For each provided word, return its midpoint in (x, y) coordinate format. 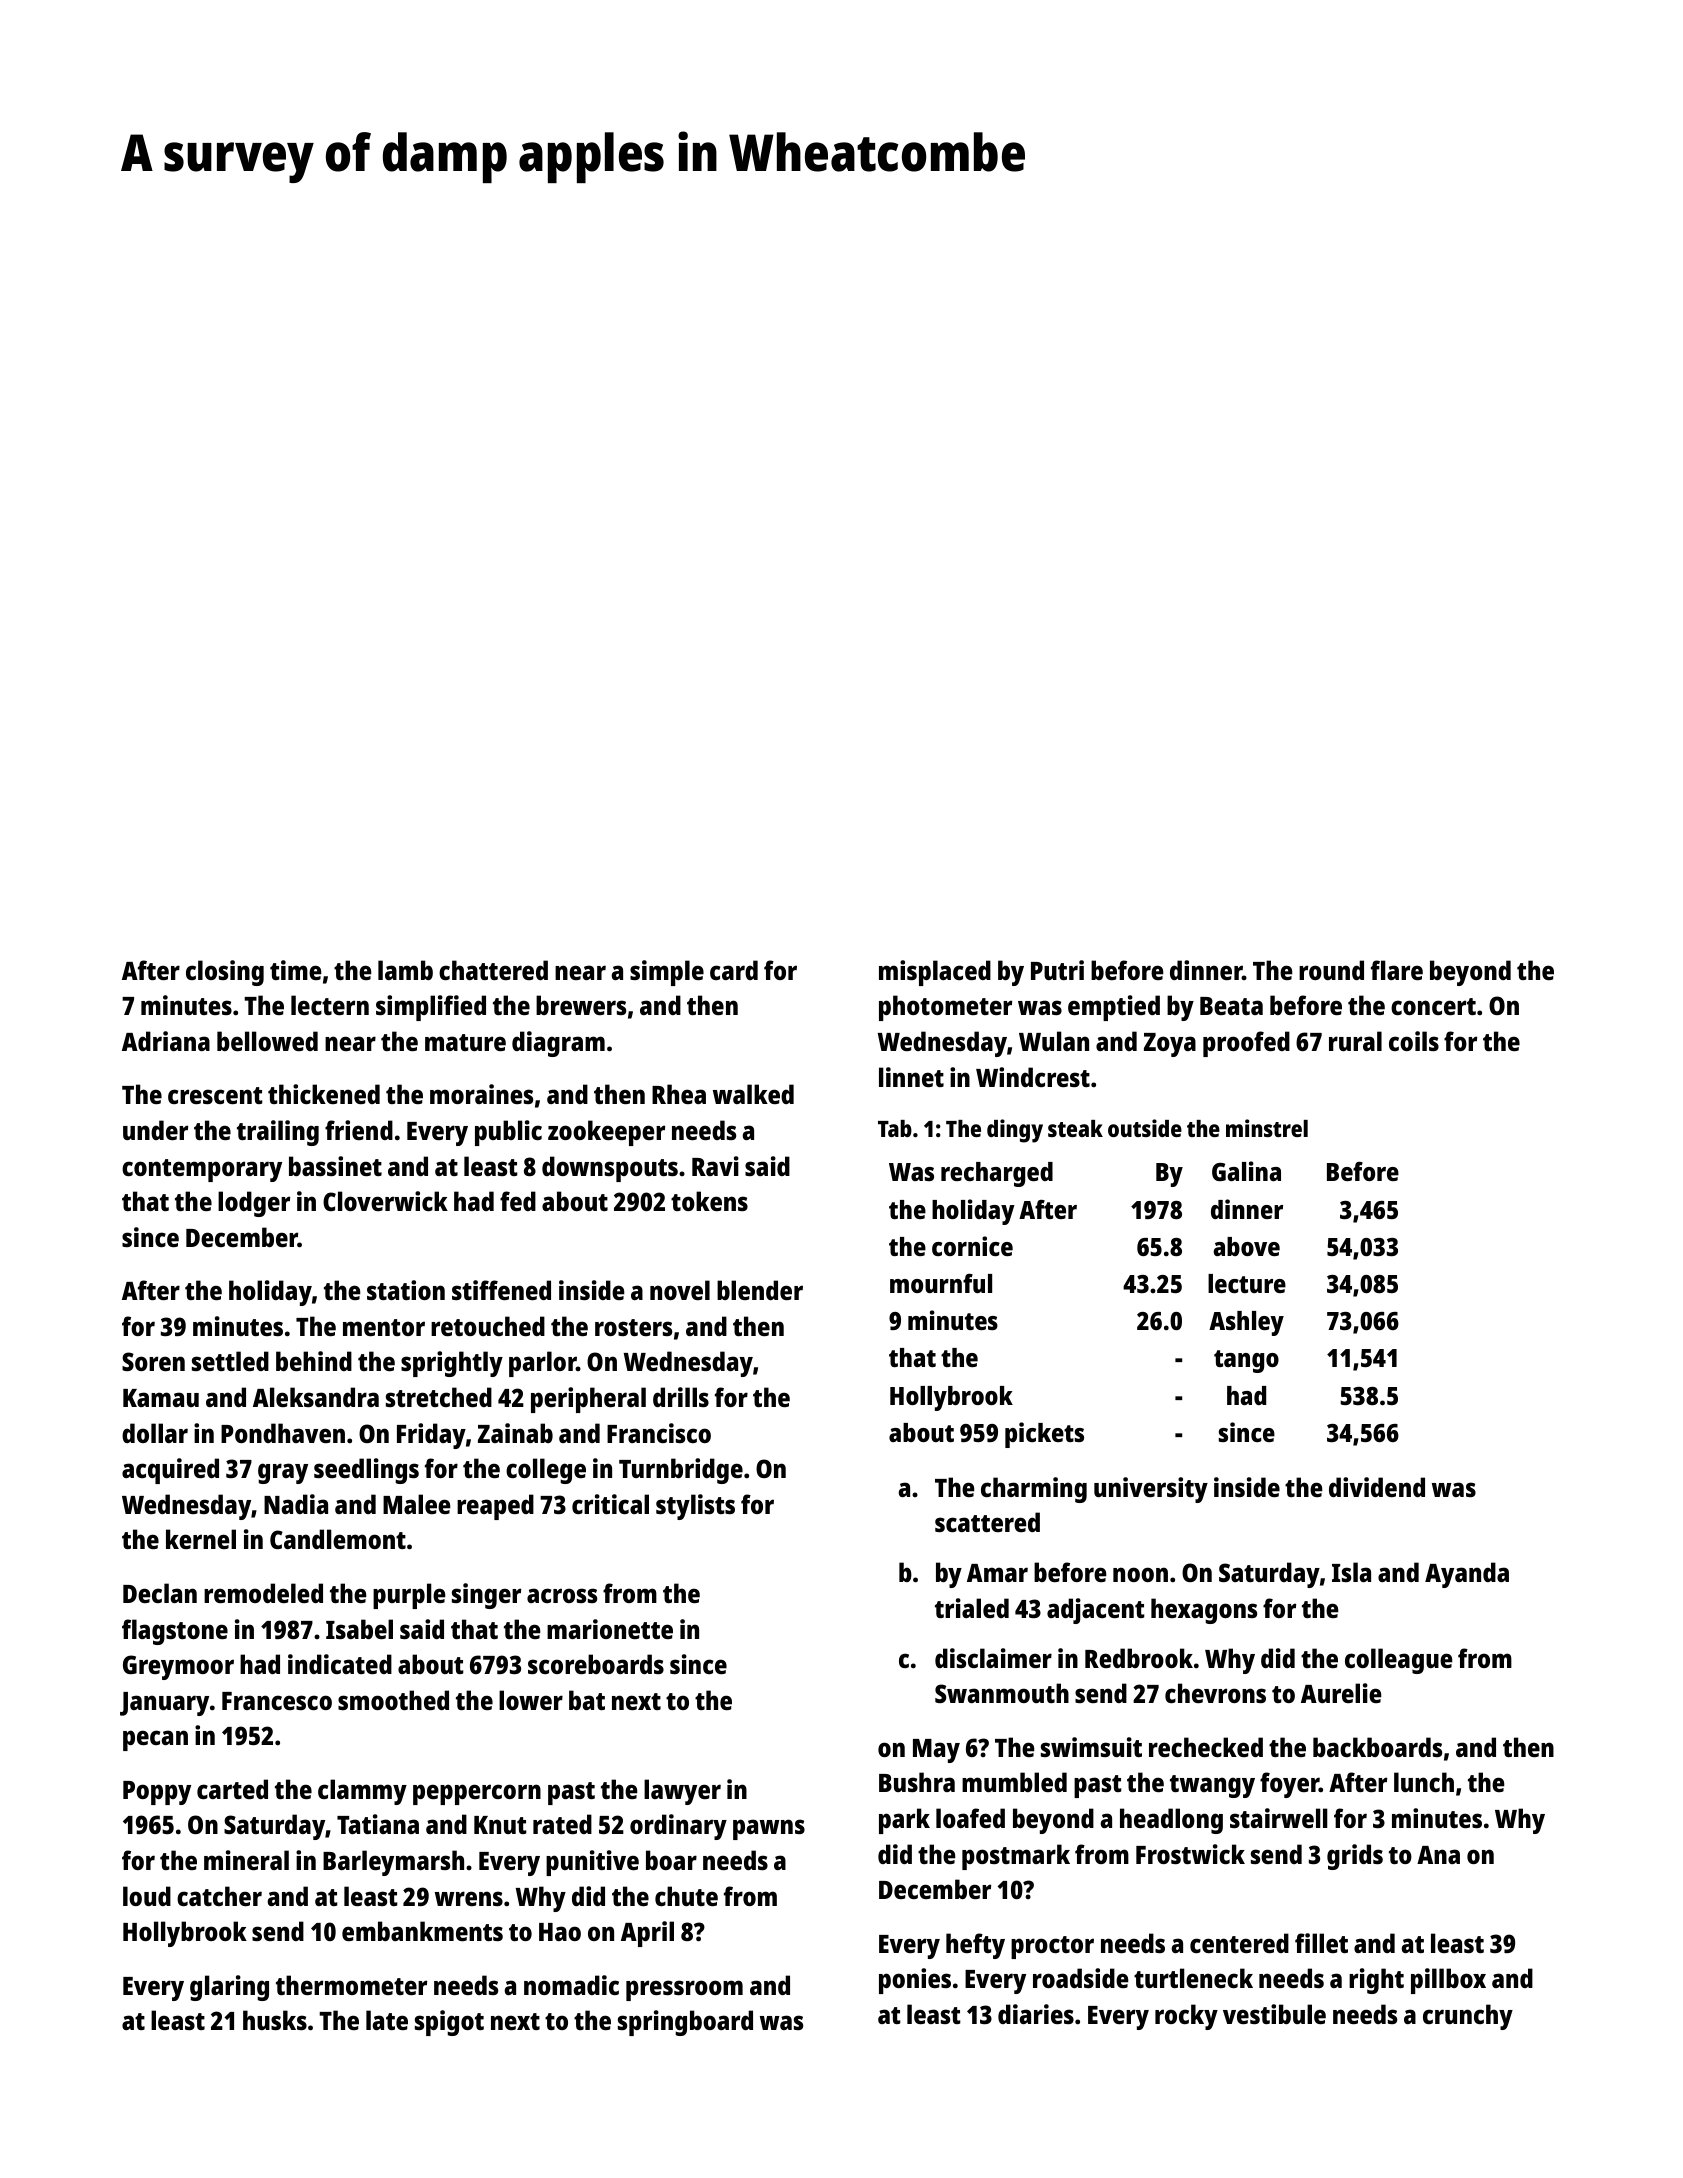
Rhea (679, 1094)
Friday (431, 1436)
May (936, 1751)
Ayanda (1467, 1575)
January (164, 1704)
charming (1034, 1490)
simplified (431, 1008)
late (387, 2020)
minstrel (1267, 1128)
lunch (1424, 1782)
